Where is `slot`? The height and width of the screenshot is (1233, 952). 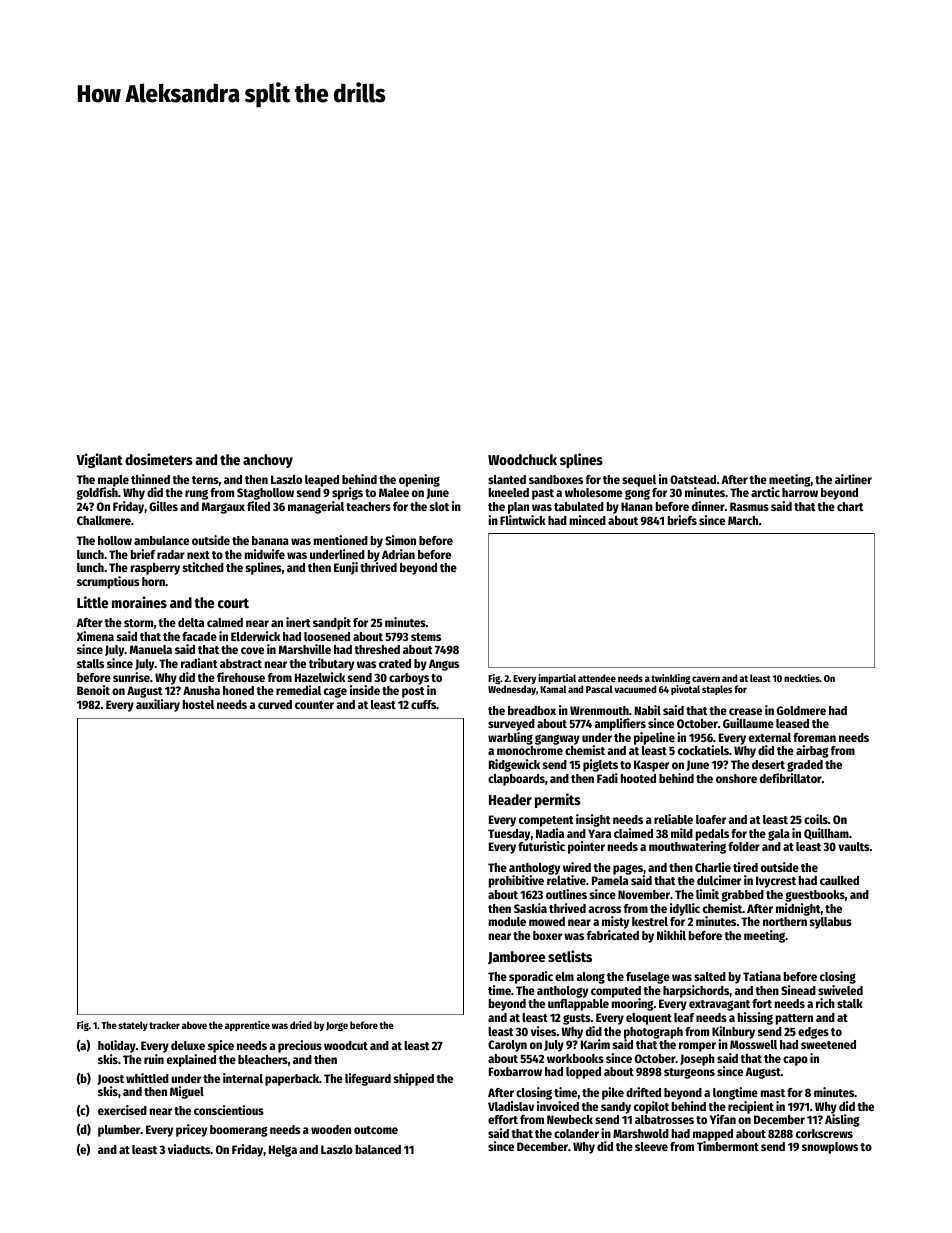
slot is located at coordinates (439, 506).
